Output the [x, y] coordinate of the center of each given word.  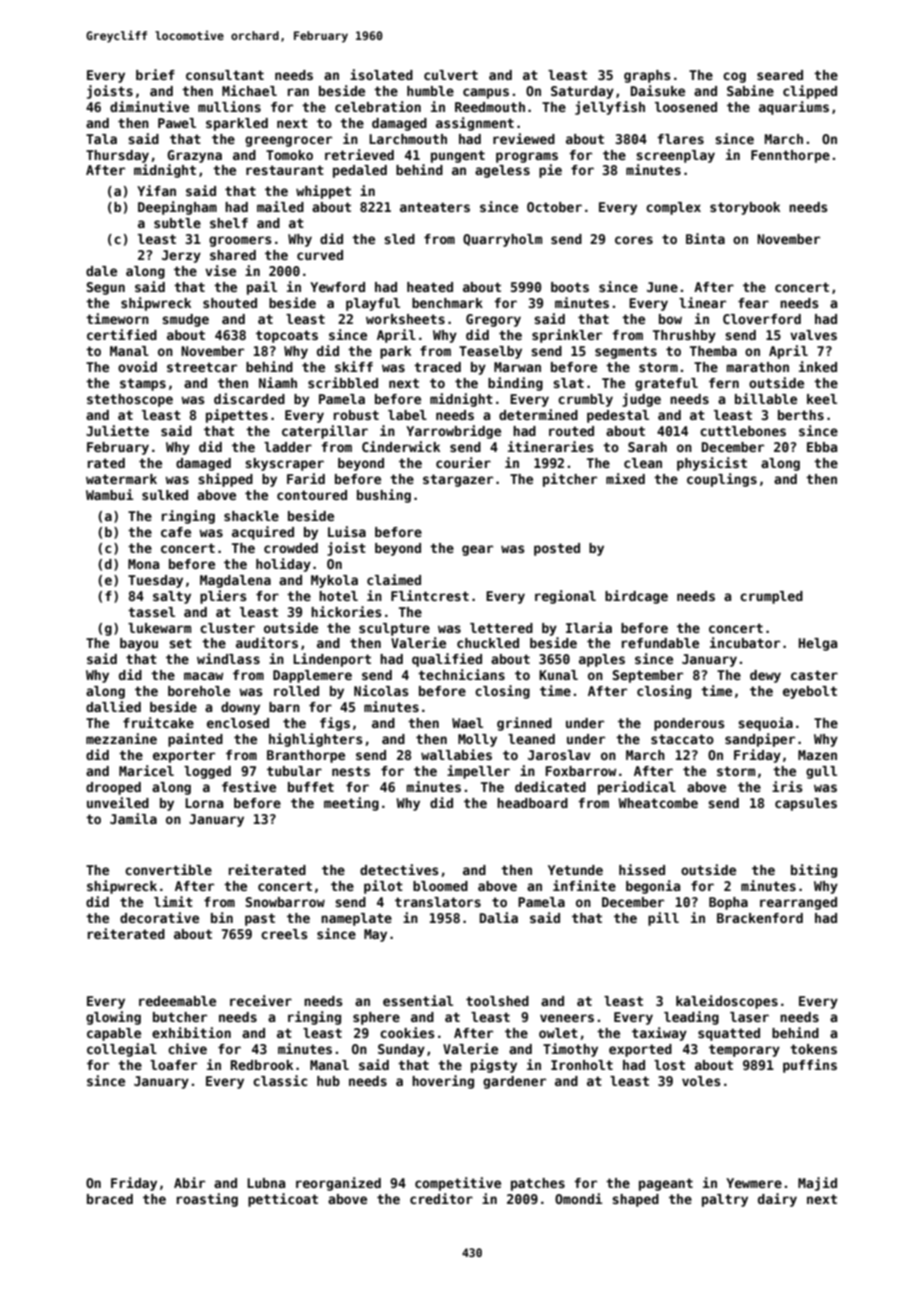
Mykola [334, 581]
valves [813, 335]
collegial [122, 1050]
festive [249, 786]
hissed [642, 869]
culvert [451, 75]
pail [262, 288]
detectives [399, 869]
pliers [223, 597]
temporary [744, 1050]
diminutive [149, 106]
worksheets [405, 319]
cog [734, 77]
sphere [376, 1018]
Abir [189, 1182]
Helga [818, 644]
